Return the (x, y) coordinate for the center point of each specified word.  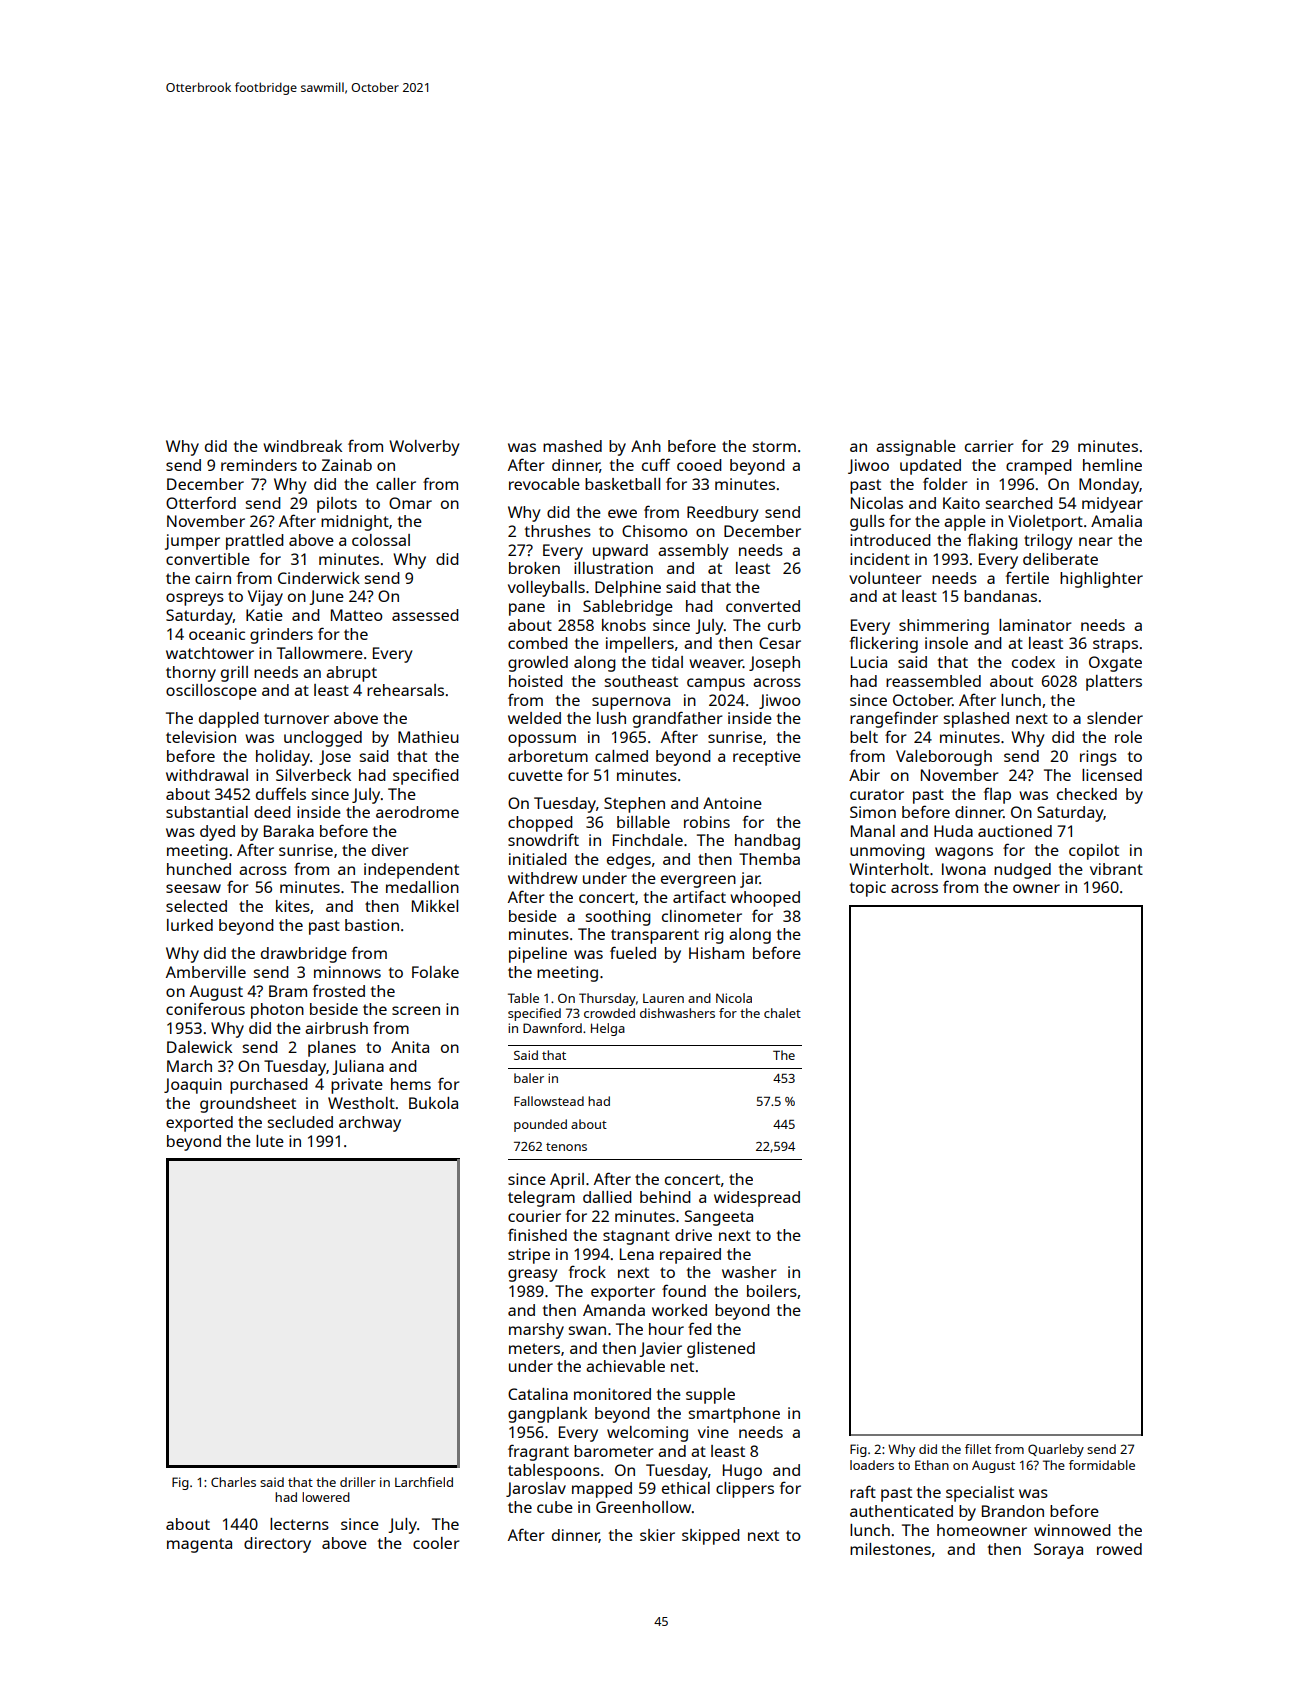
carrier (989, 446)
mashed (572, 446)
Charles (233, 1482)
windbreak (302, 446)
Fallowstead (549, 1101)
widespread (757, 1199)
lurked (190, 925)
